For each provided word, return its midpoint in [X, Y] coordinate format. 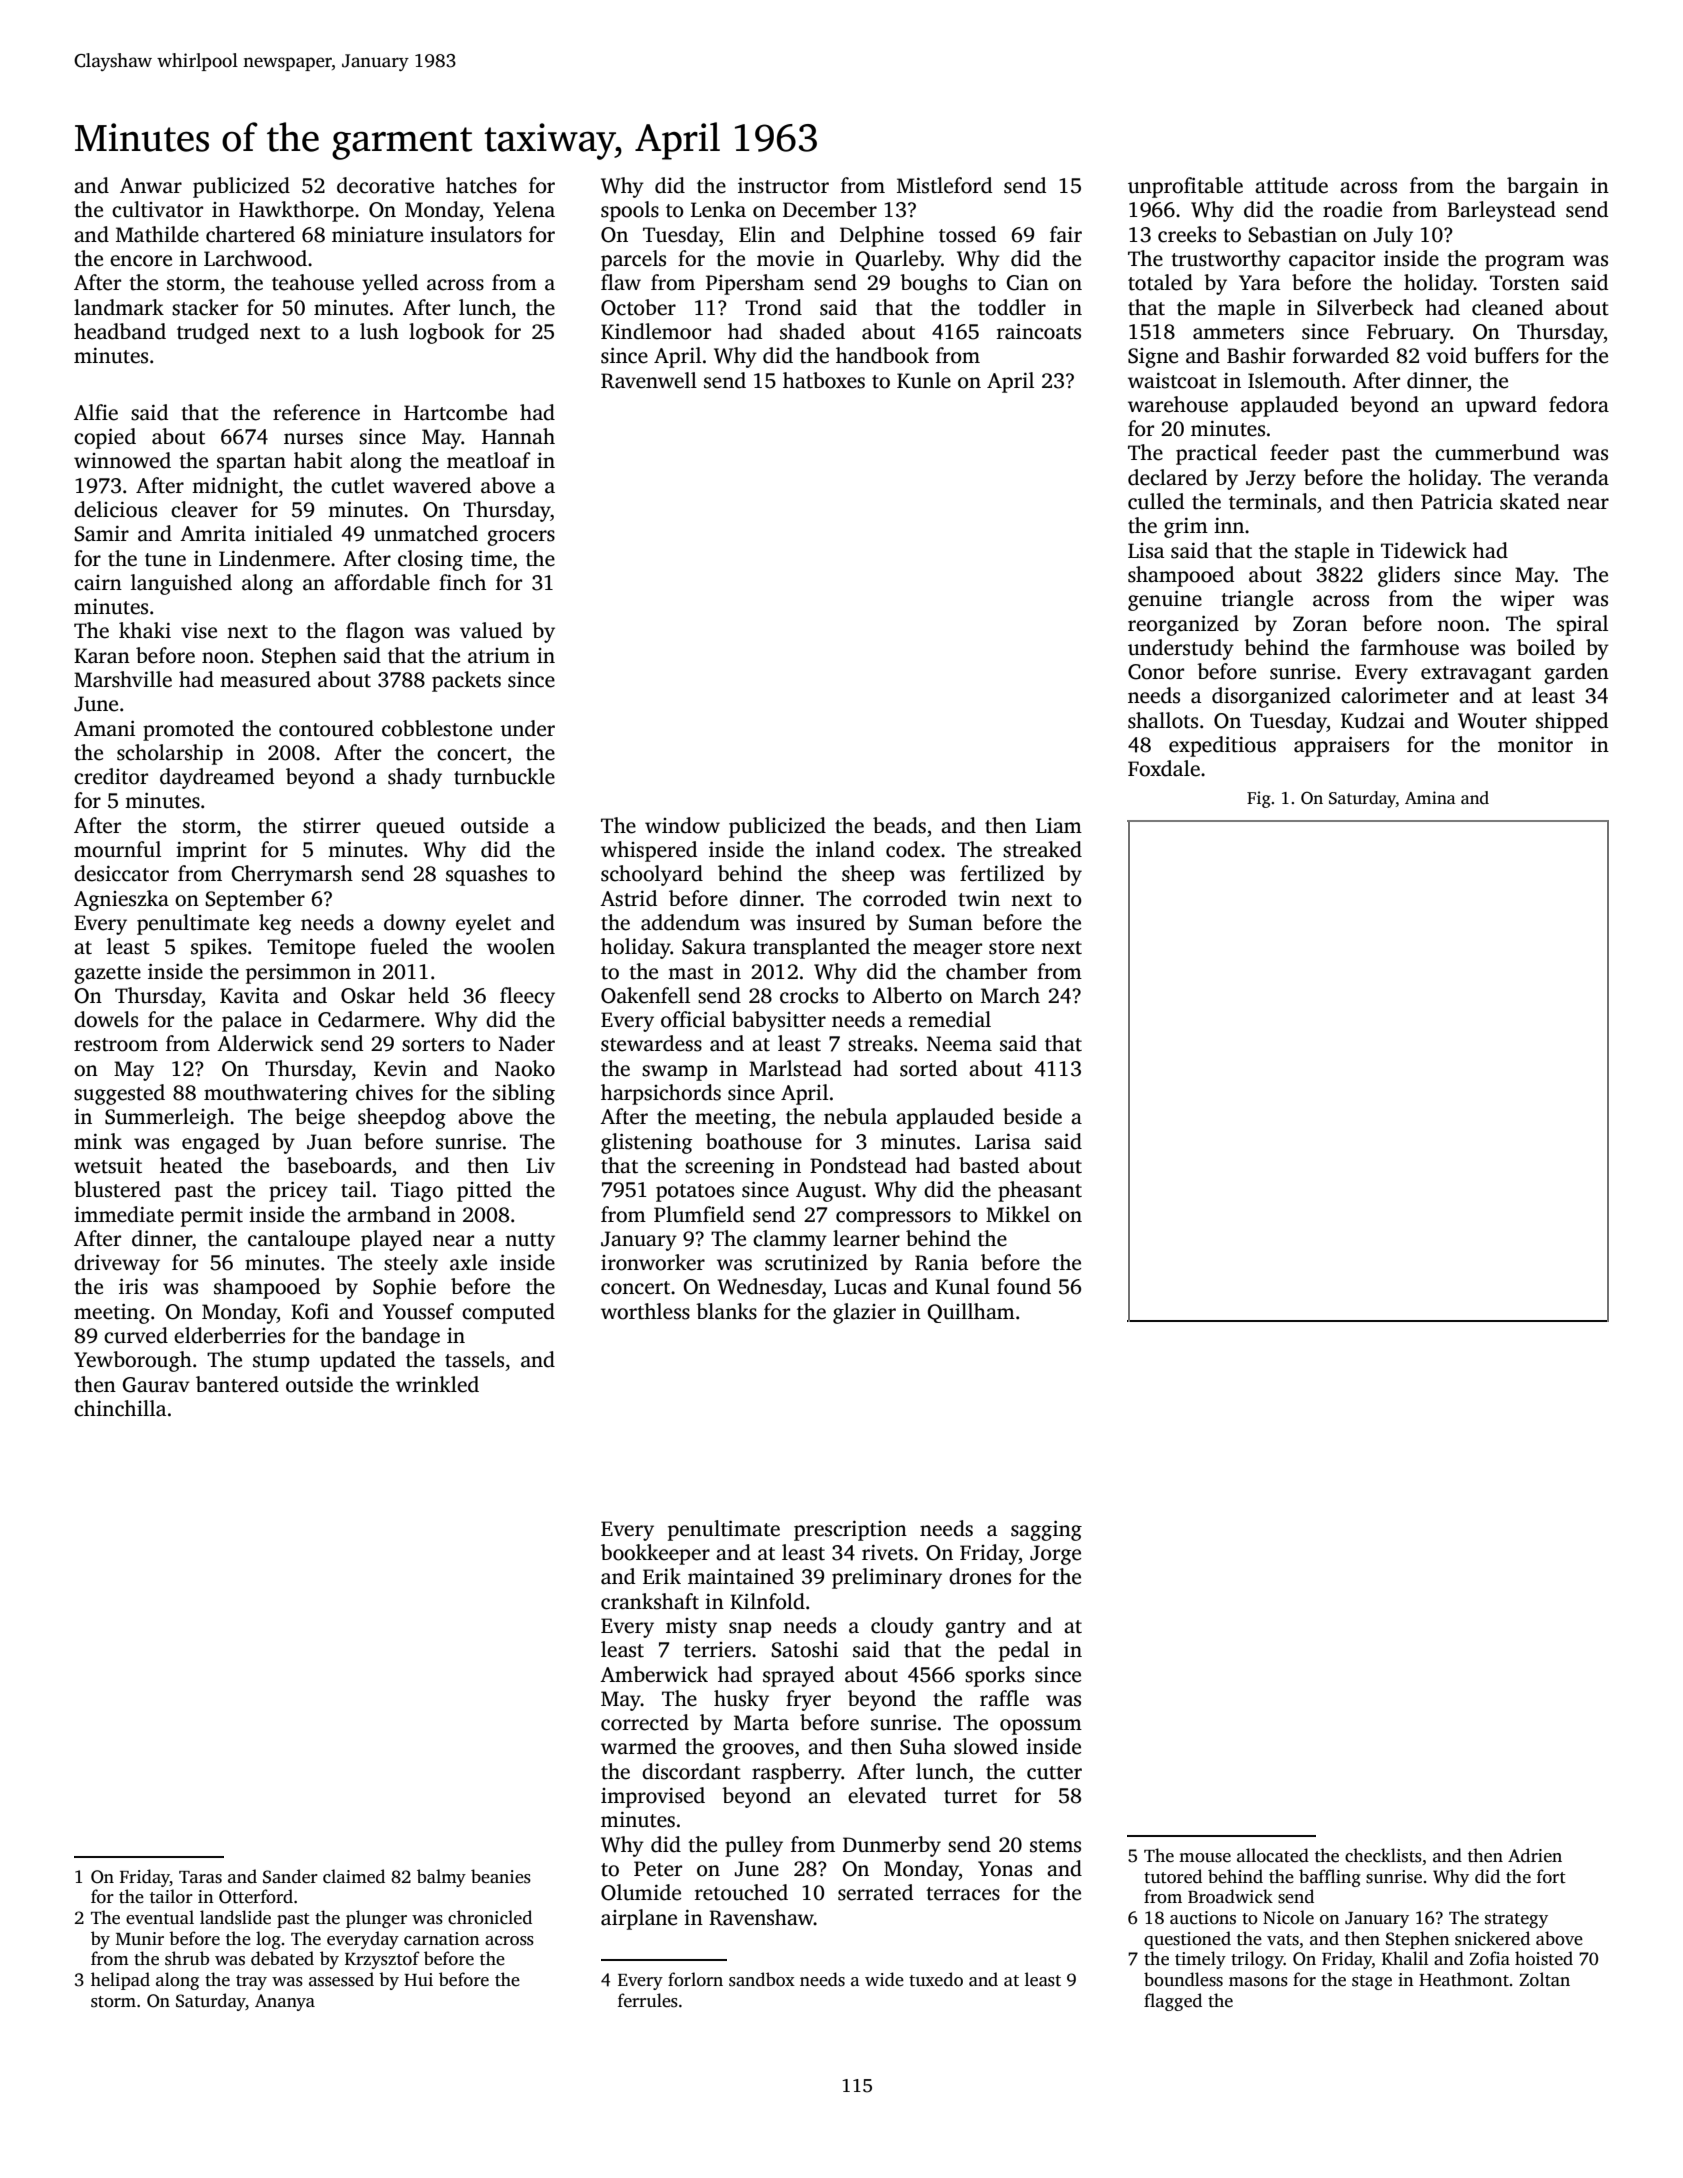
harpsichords [661, 1094]
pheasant [1040, 1191]
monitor [1535, 745]
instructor [783, 186]
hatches [481, 185]
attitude [1291, 185]
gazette [107, 975]
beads [899, 825]
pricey [298, 1192]
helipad [120, 1981]
